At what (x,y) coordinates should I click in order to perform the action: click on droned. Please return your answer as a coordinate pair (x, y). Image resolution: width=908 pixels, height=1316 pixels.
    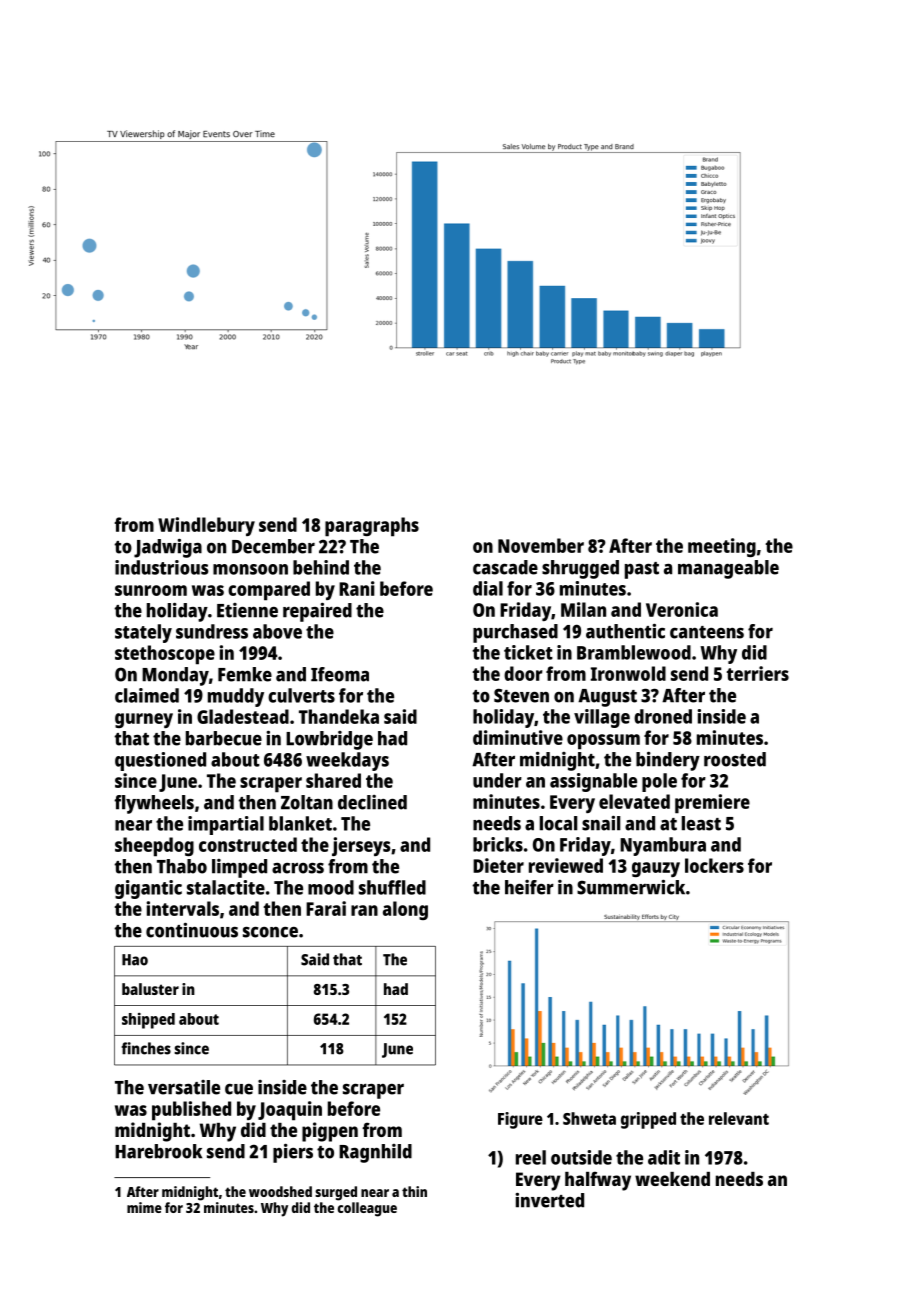
    Looking at the image, I should click on (663, 716).
